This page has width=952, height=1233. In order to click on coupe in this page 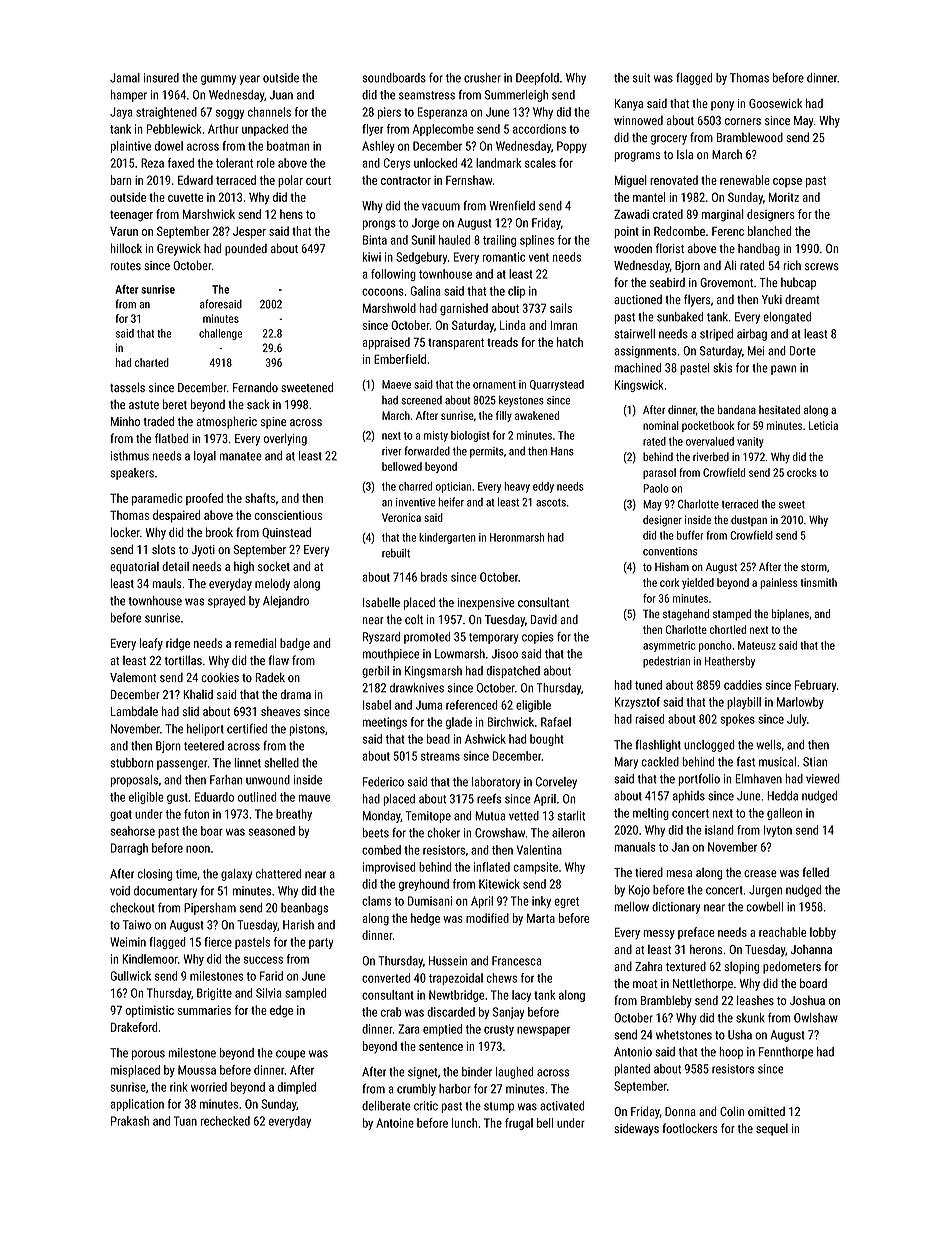, I will do `click(290, 1055)`.
